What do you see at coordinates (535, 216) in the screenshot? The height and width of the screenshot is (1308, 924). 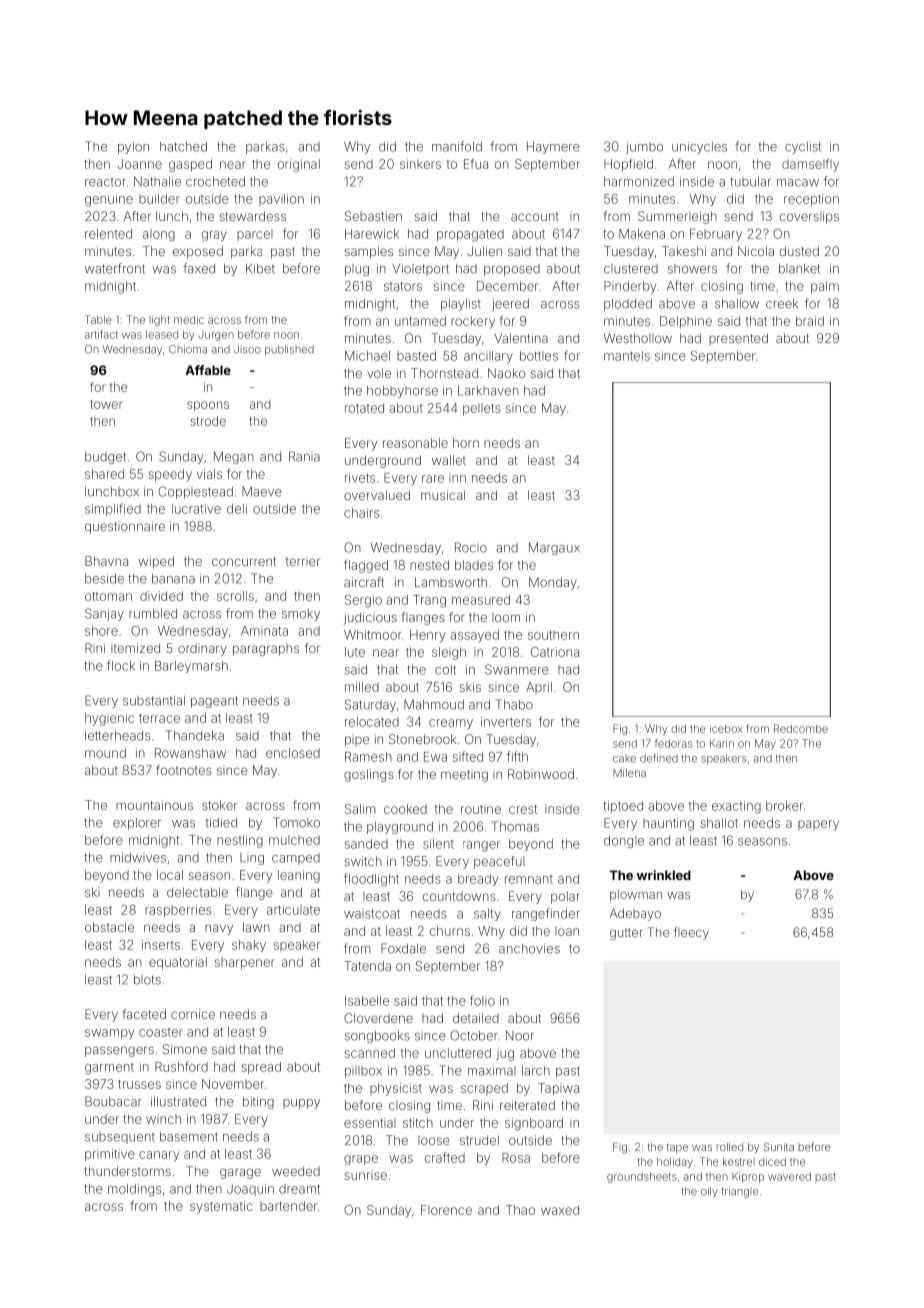 I see `account` at bounding box center [535, 216].
